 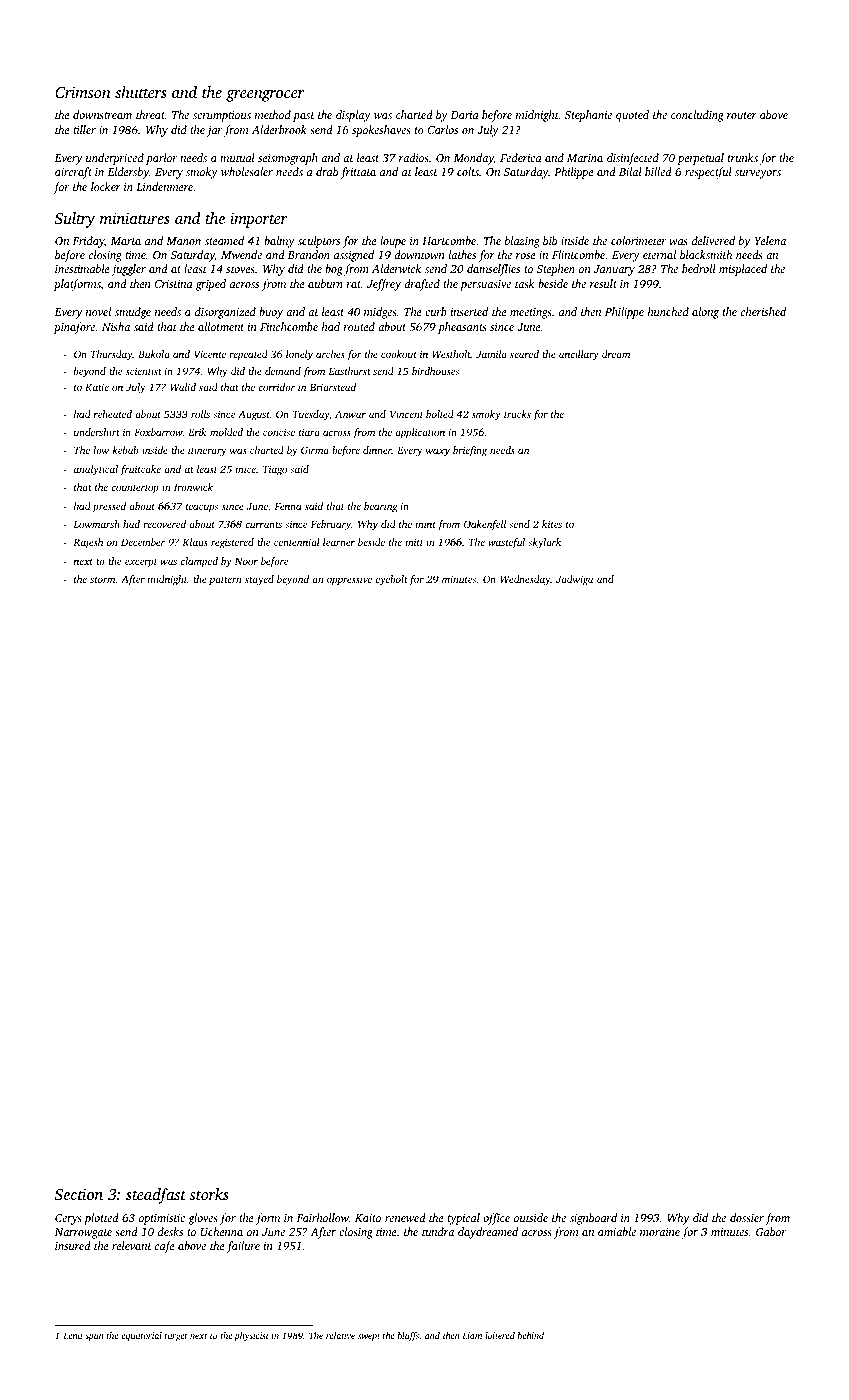 What do you see at coordinates (399, 354) in the screenshot?
I see `cookout` at bounding box center [399, 354].
